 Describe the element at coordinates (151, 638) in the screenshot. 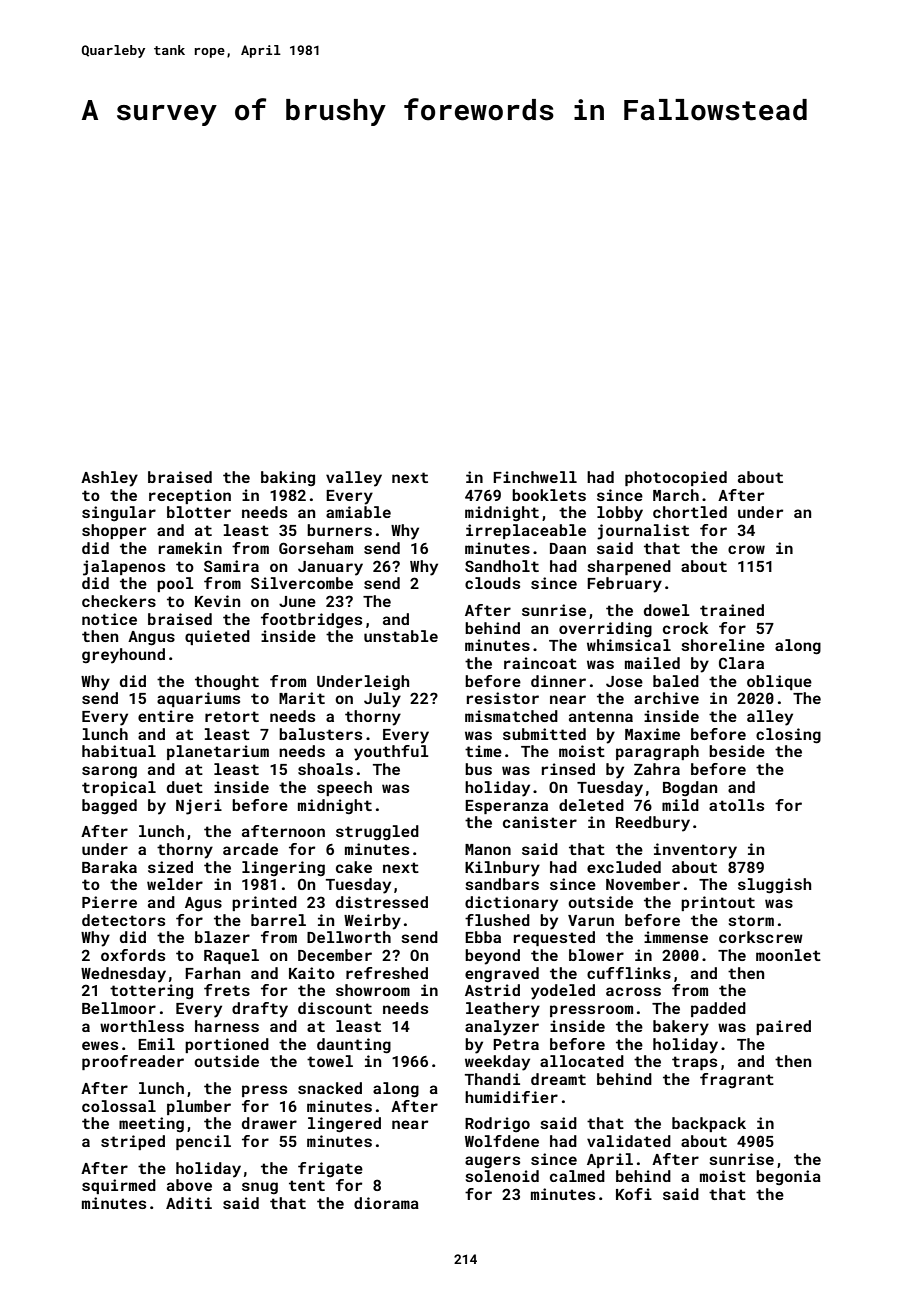

I see `Angus` at that location.
